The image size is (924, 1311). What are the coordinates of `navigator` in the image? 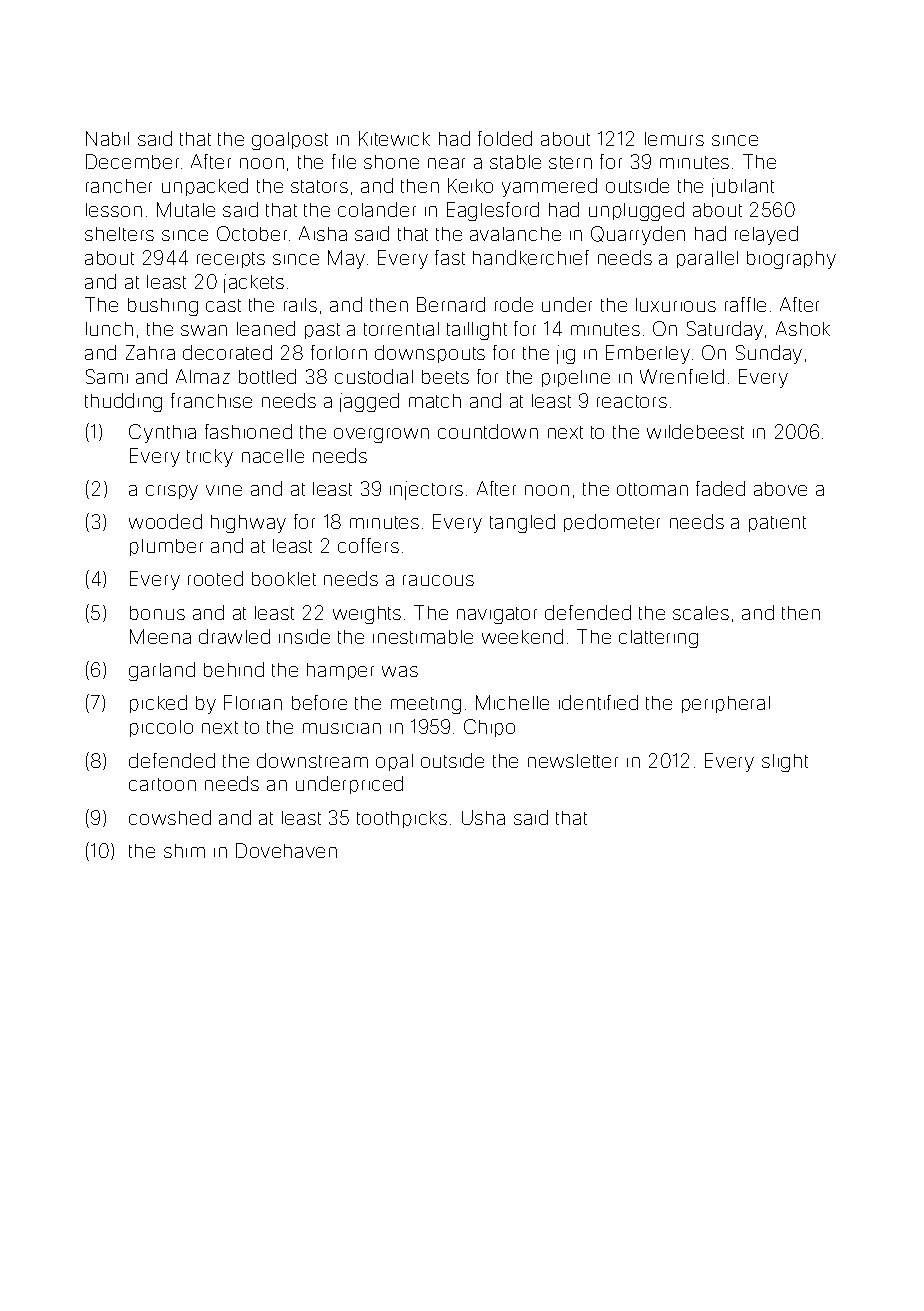 It's located at (497, 615).
